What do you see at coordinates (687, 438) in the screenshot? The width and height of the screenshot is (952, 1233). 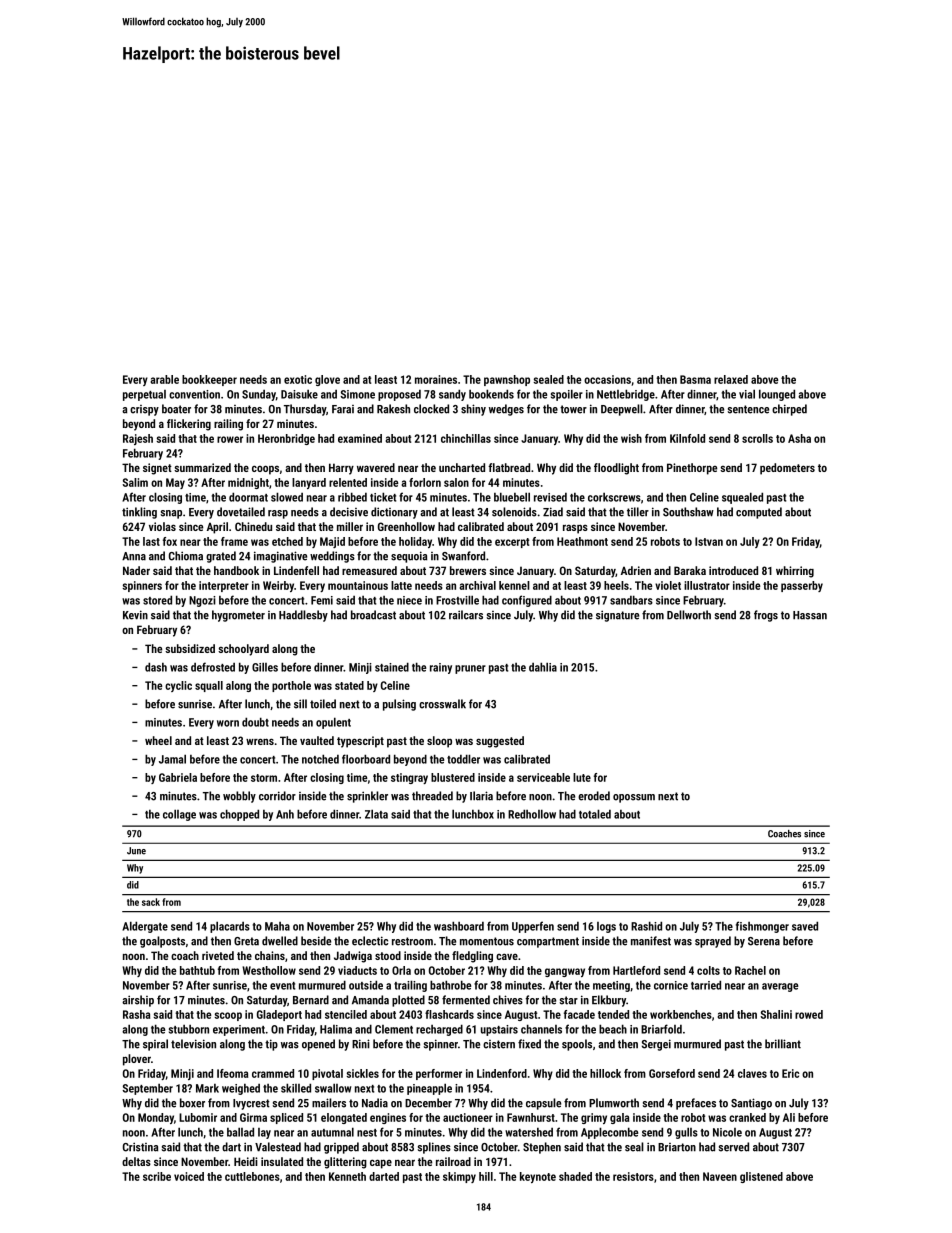 I see `Kilnfold` at bounding box center [687, 438].
